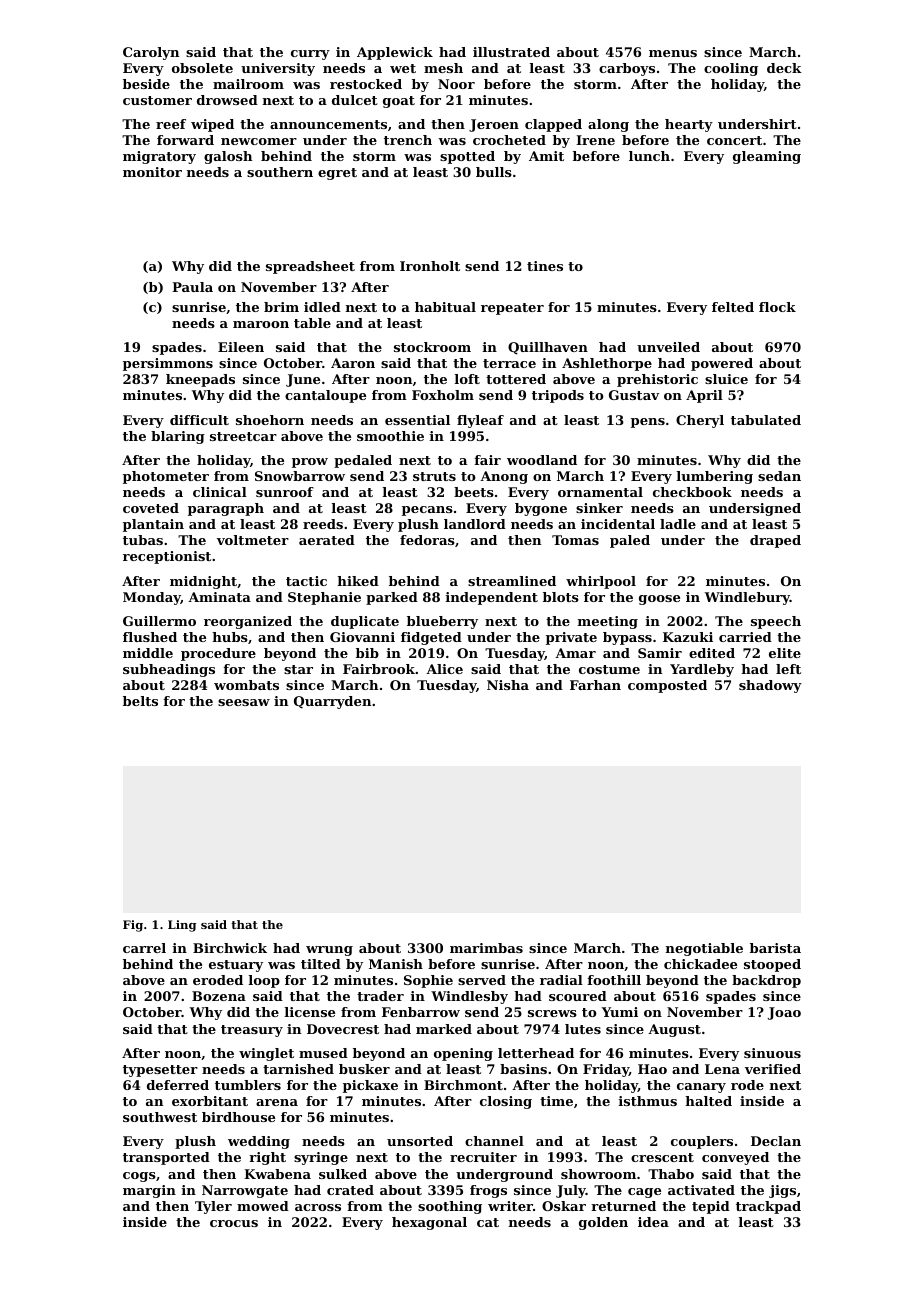 The width and height of the screenshot is (924, 1308). Describe the element at coordinates (310, 55) in the screenshot. I see `curry` at that location.
